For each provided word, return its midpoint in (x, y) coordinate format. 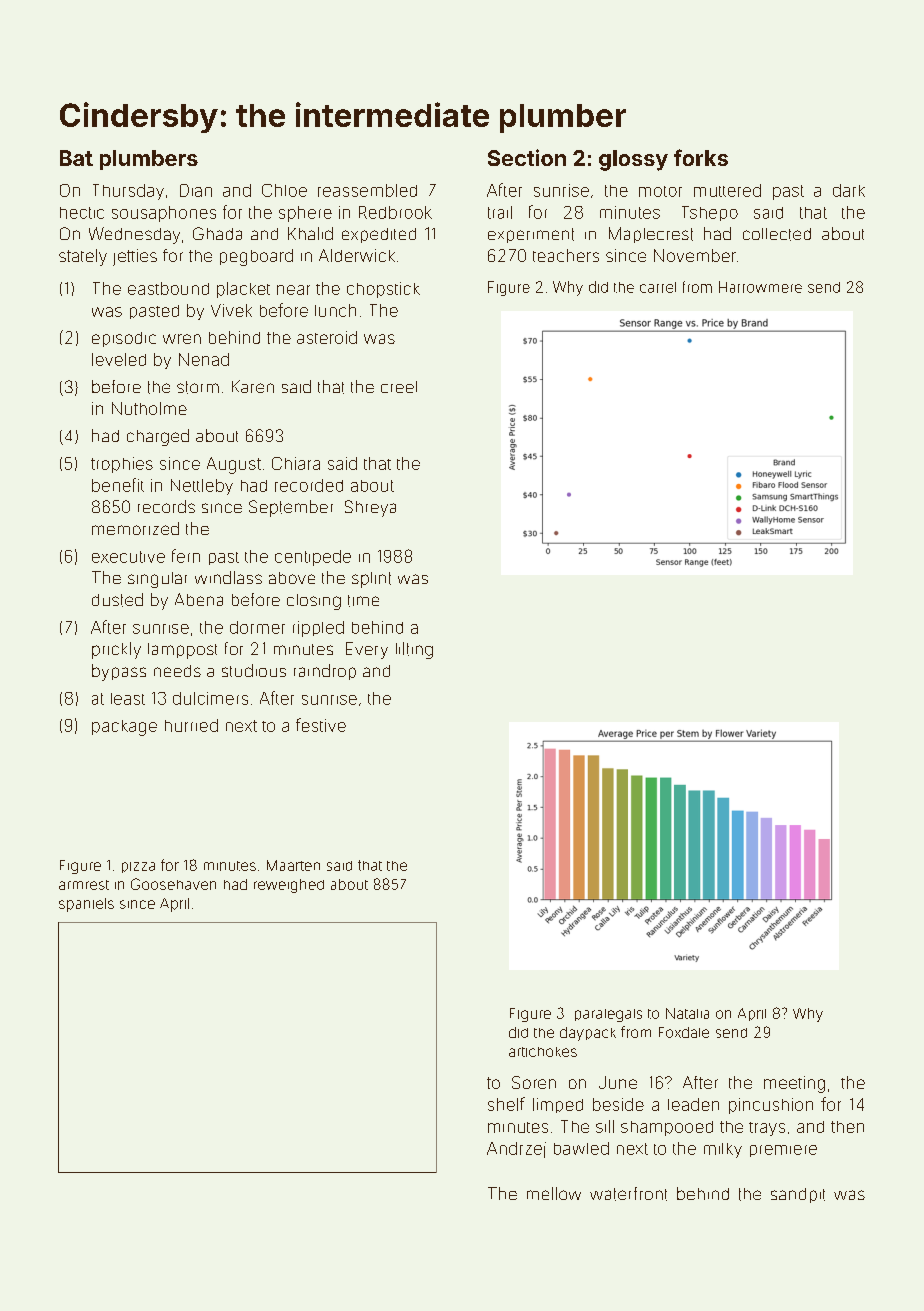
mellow (554, 1193)
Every (367, 650)
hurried (191, 725)
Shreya (370, 508)
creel (399, 387)
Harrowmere (760, 287)
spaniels (86, 905)
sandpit (798, 1195)
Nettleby (202, 487)
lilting (414, 650)
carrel (658, 287)
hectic (82, 213)
